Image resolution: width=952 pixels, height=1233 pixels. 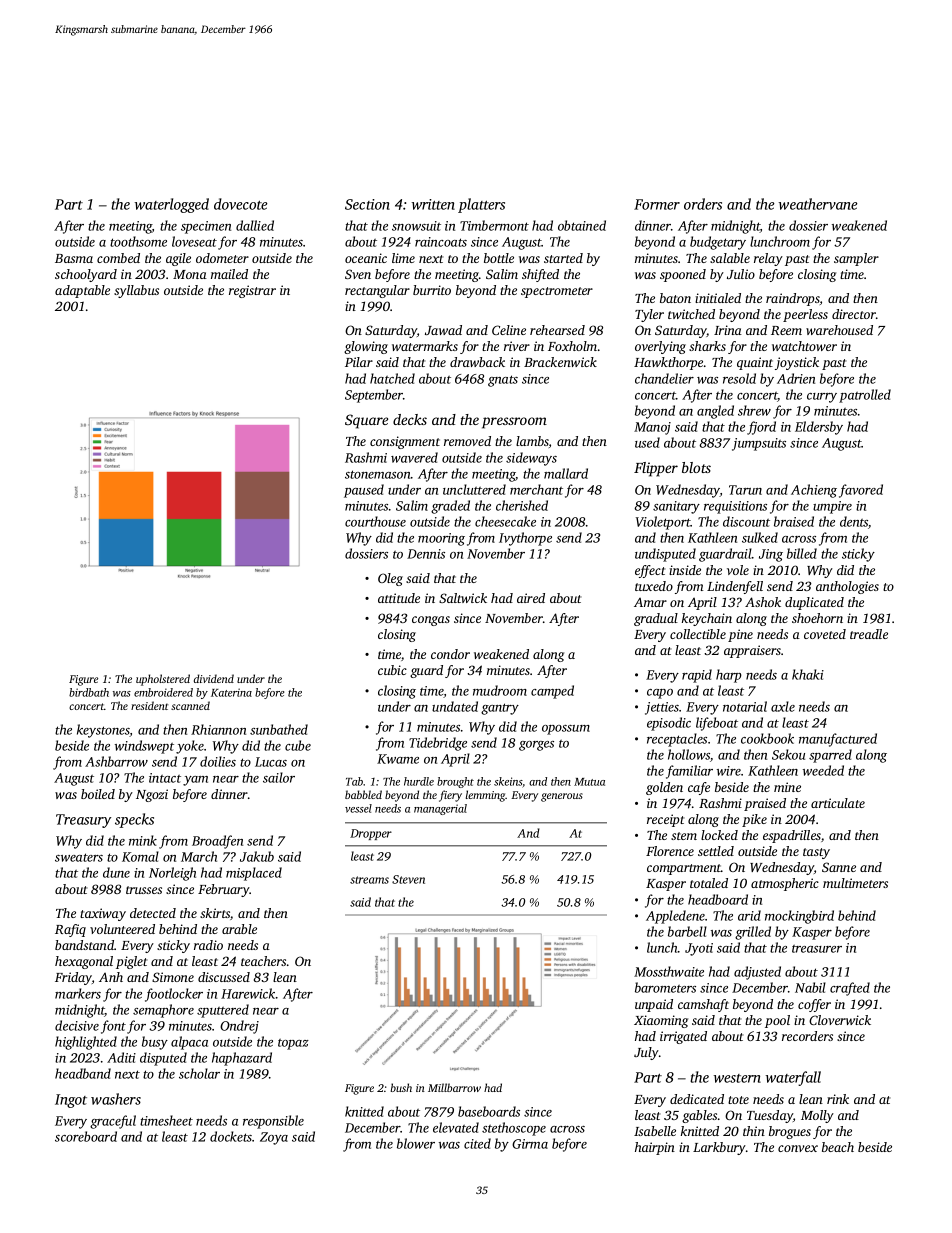 I want to click on Simone, so click(x=173, y=977).
